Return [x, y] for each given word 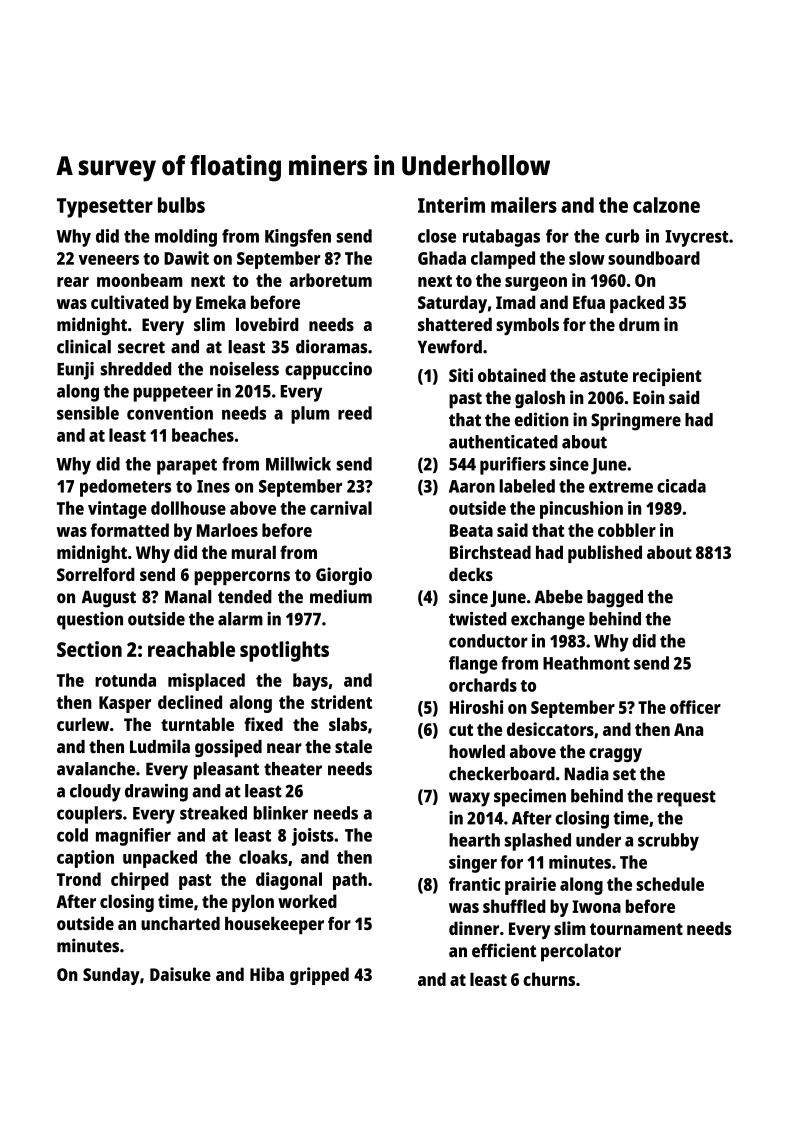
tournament [636, 929]
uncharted [180, 923]
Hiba [267, 974]
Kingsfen [298, 238]
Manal [188, 597]
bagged [615, 599]
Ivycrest [697, 238]
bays [310, 682]
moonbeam [140, 280]
